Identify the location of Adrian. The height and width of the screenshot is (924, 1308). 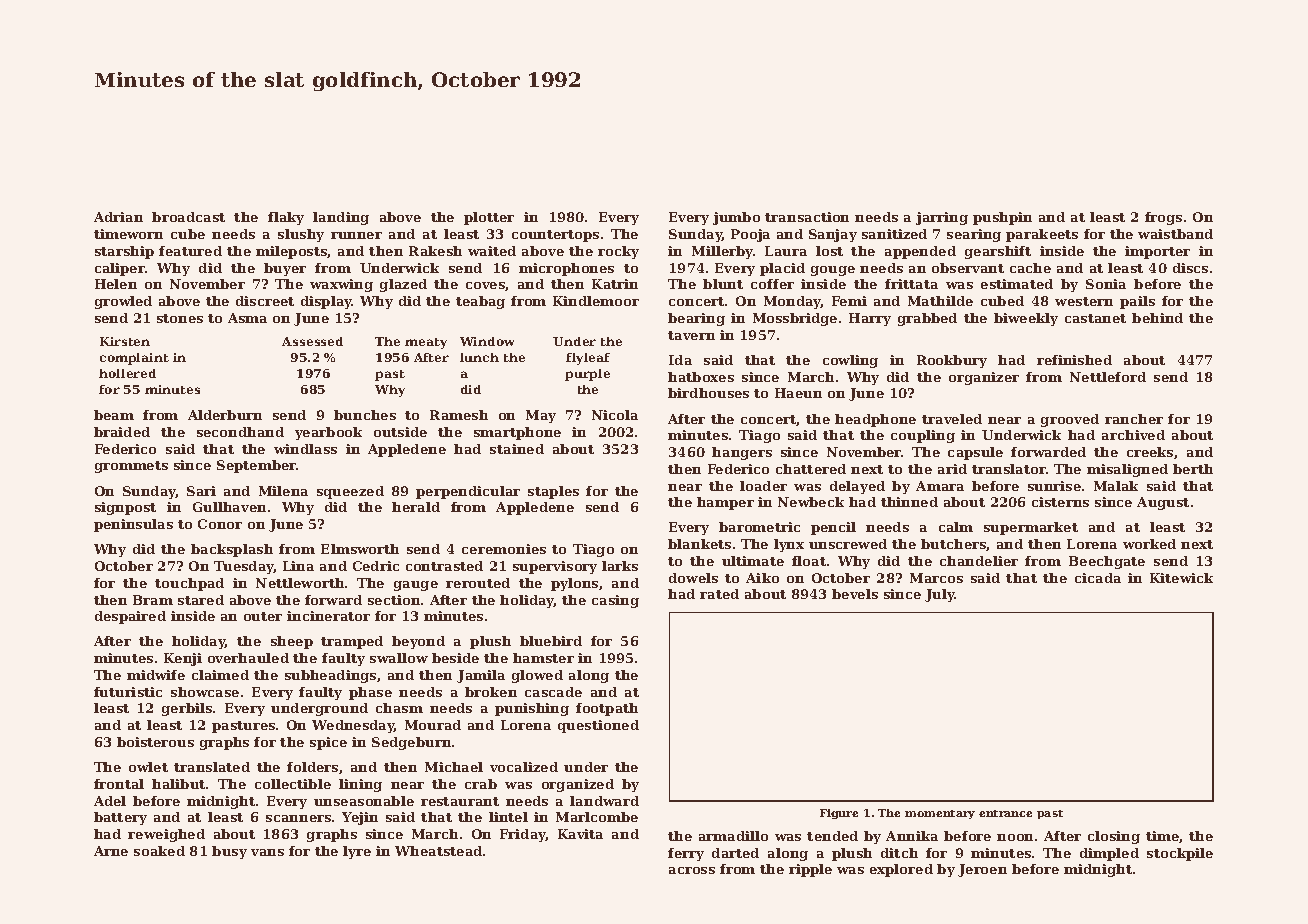
(118, 217).
